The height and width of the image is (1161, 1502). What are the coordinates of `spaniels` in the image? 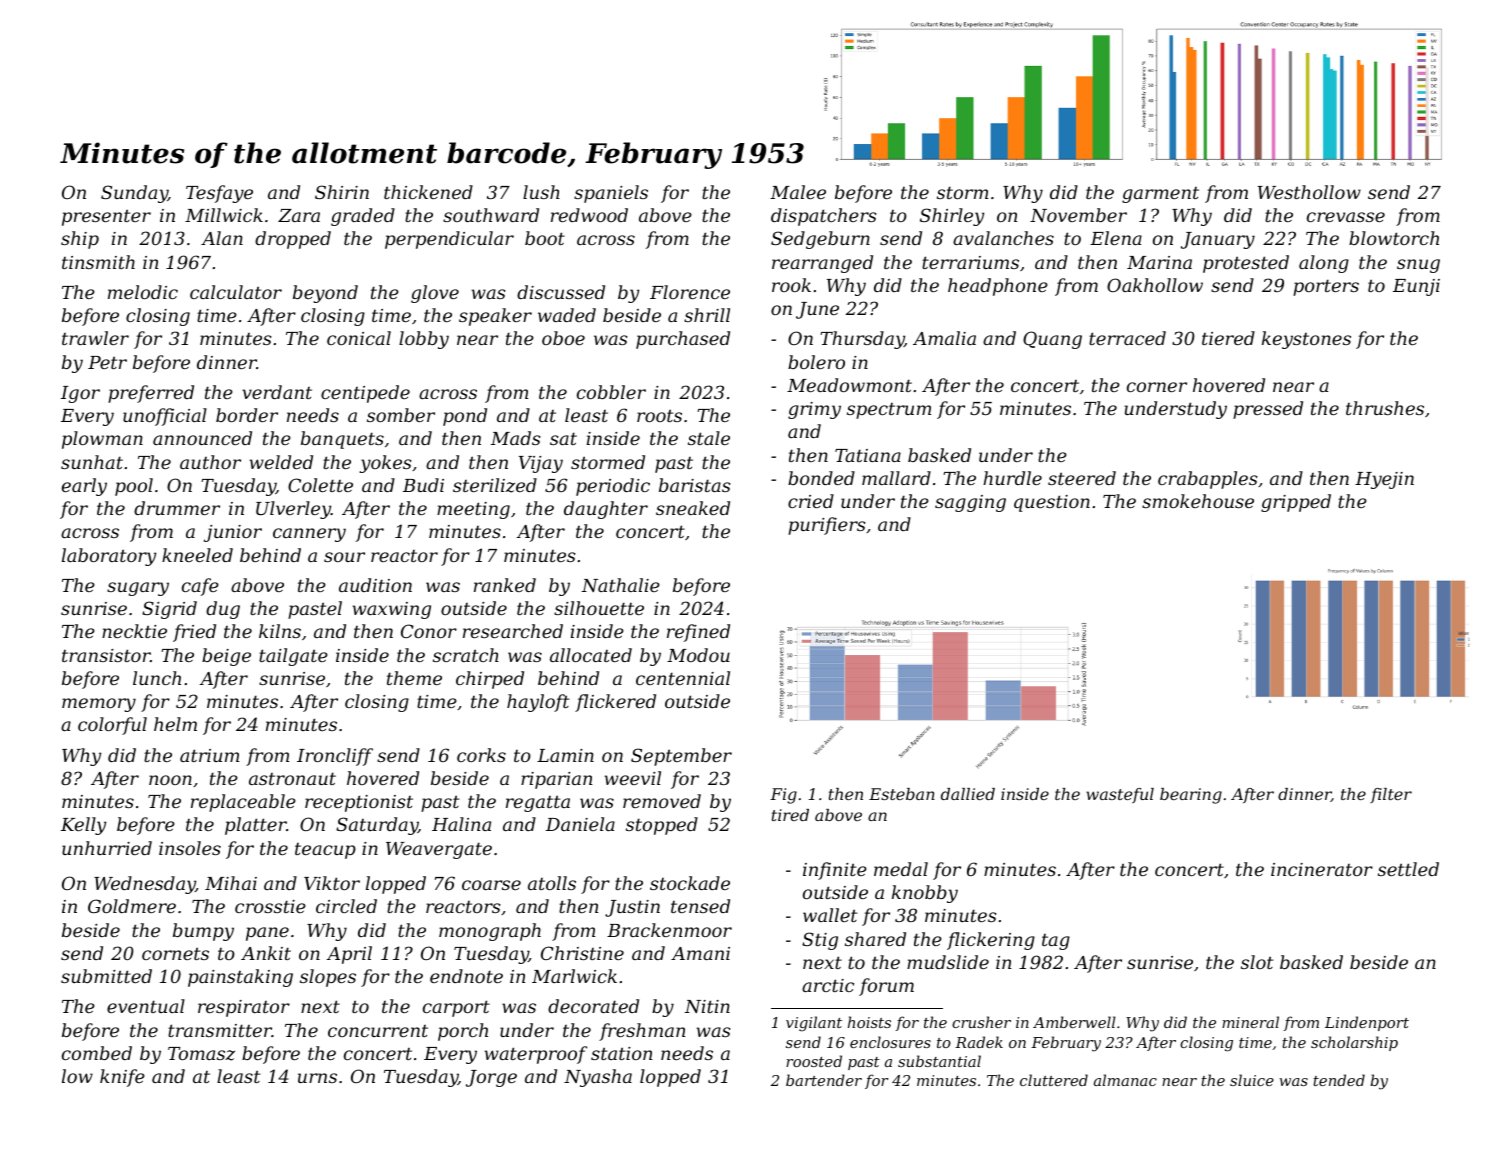 It's located at (611, 194).
